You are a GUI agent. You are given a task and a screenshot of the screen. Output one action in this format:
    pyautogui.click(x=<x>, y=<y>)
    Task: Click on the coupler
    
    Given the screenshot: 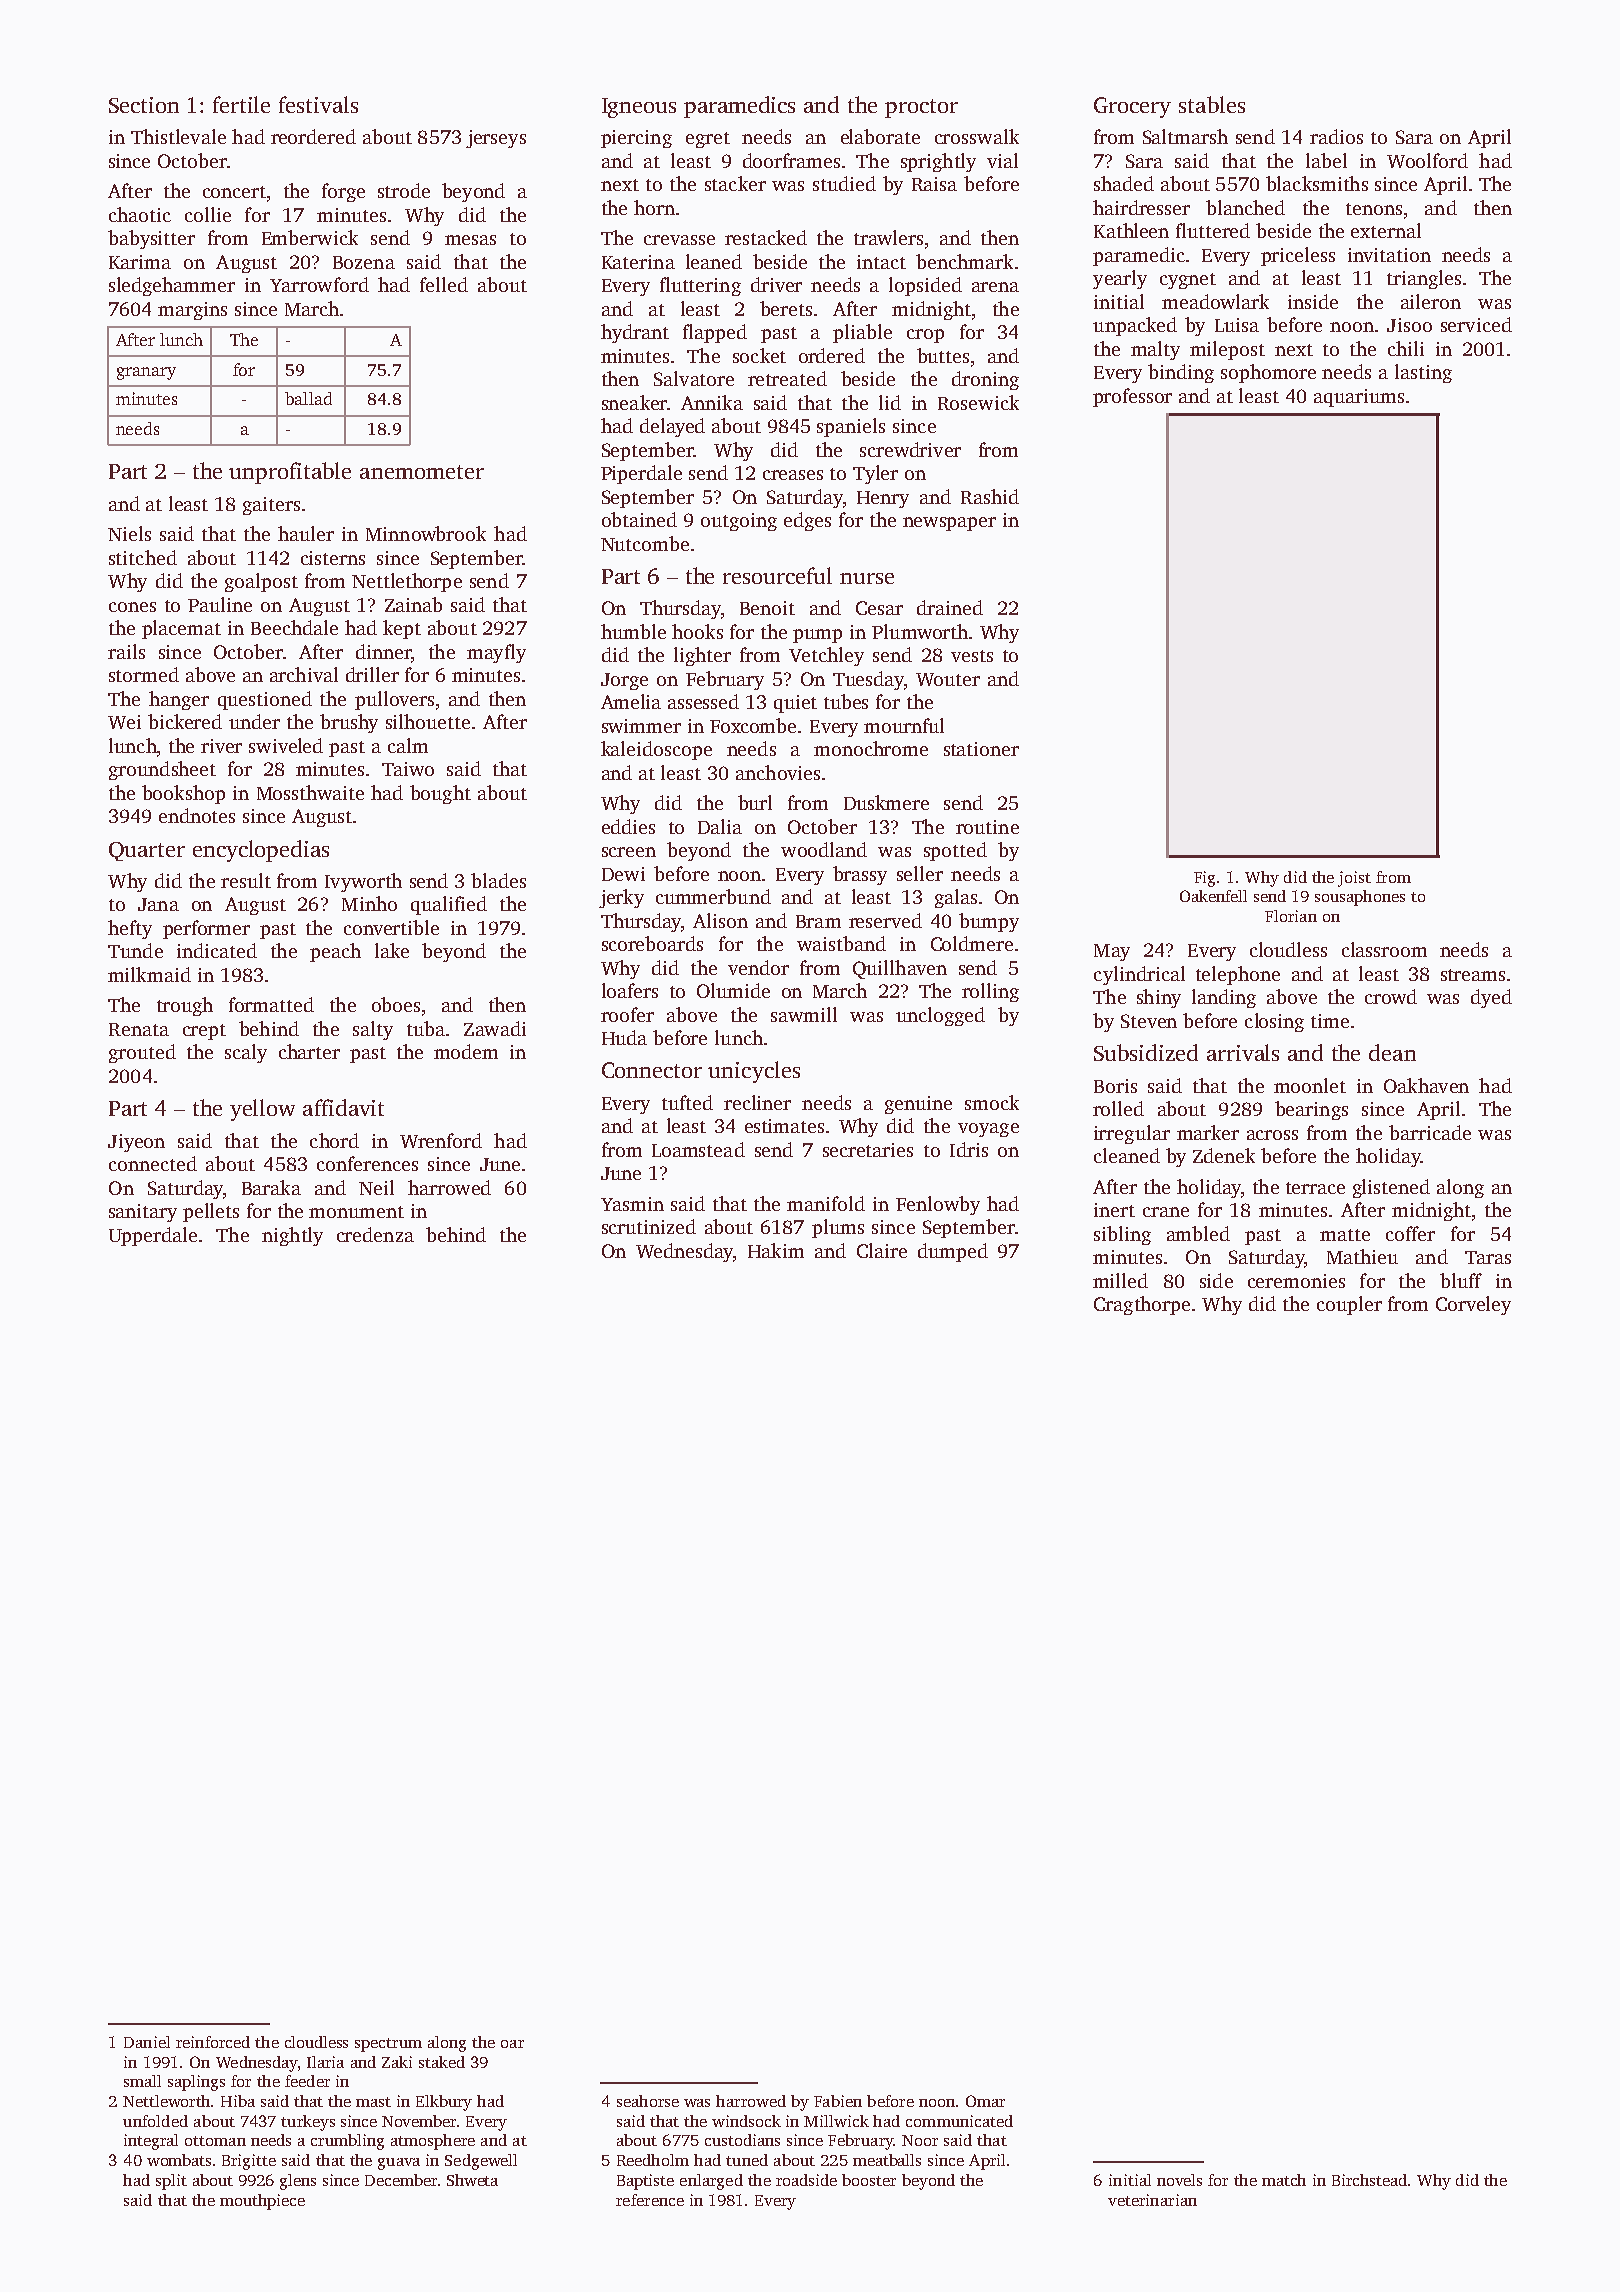 What is the action you would take?
    pyautogui.click(x=1349, y=1305)
